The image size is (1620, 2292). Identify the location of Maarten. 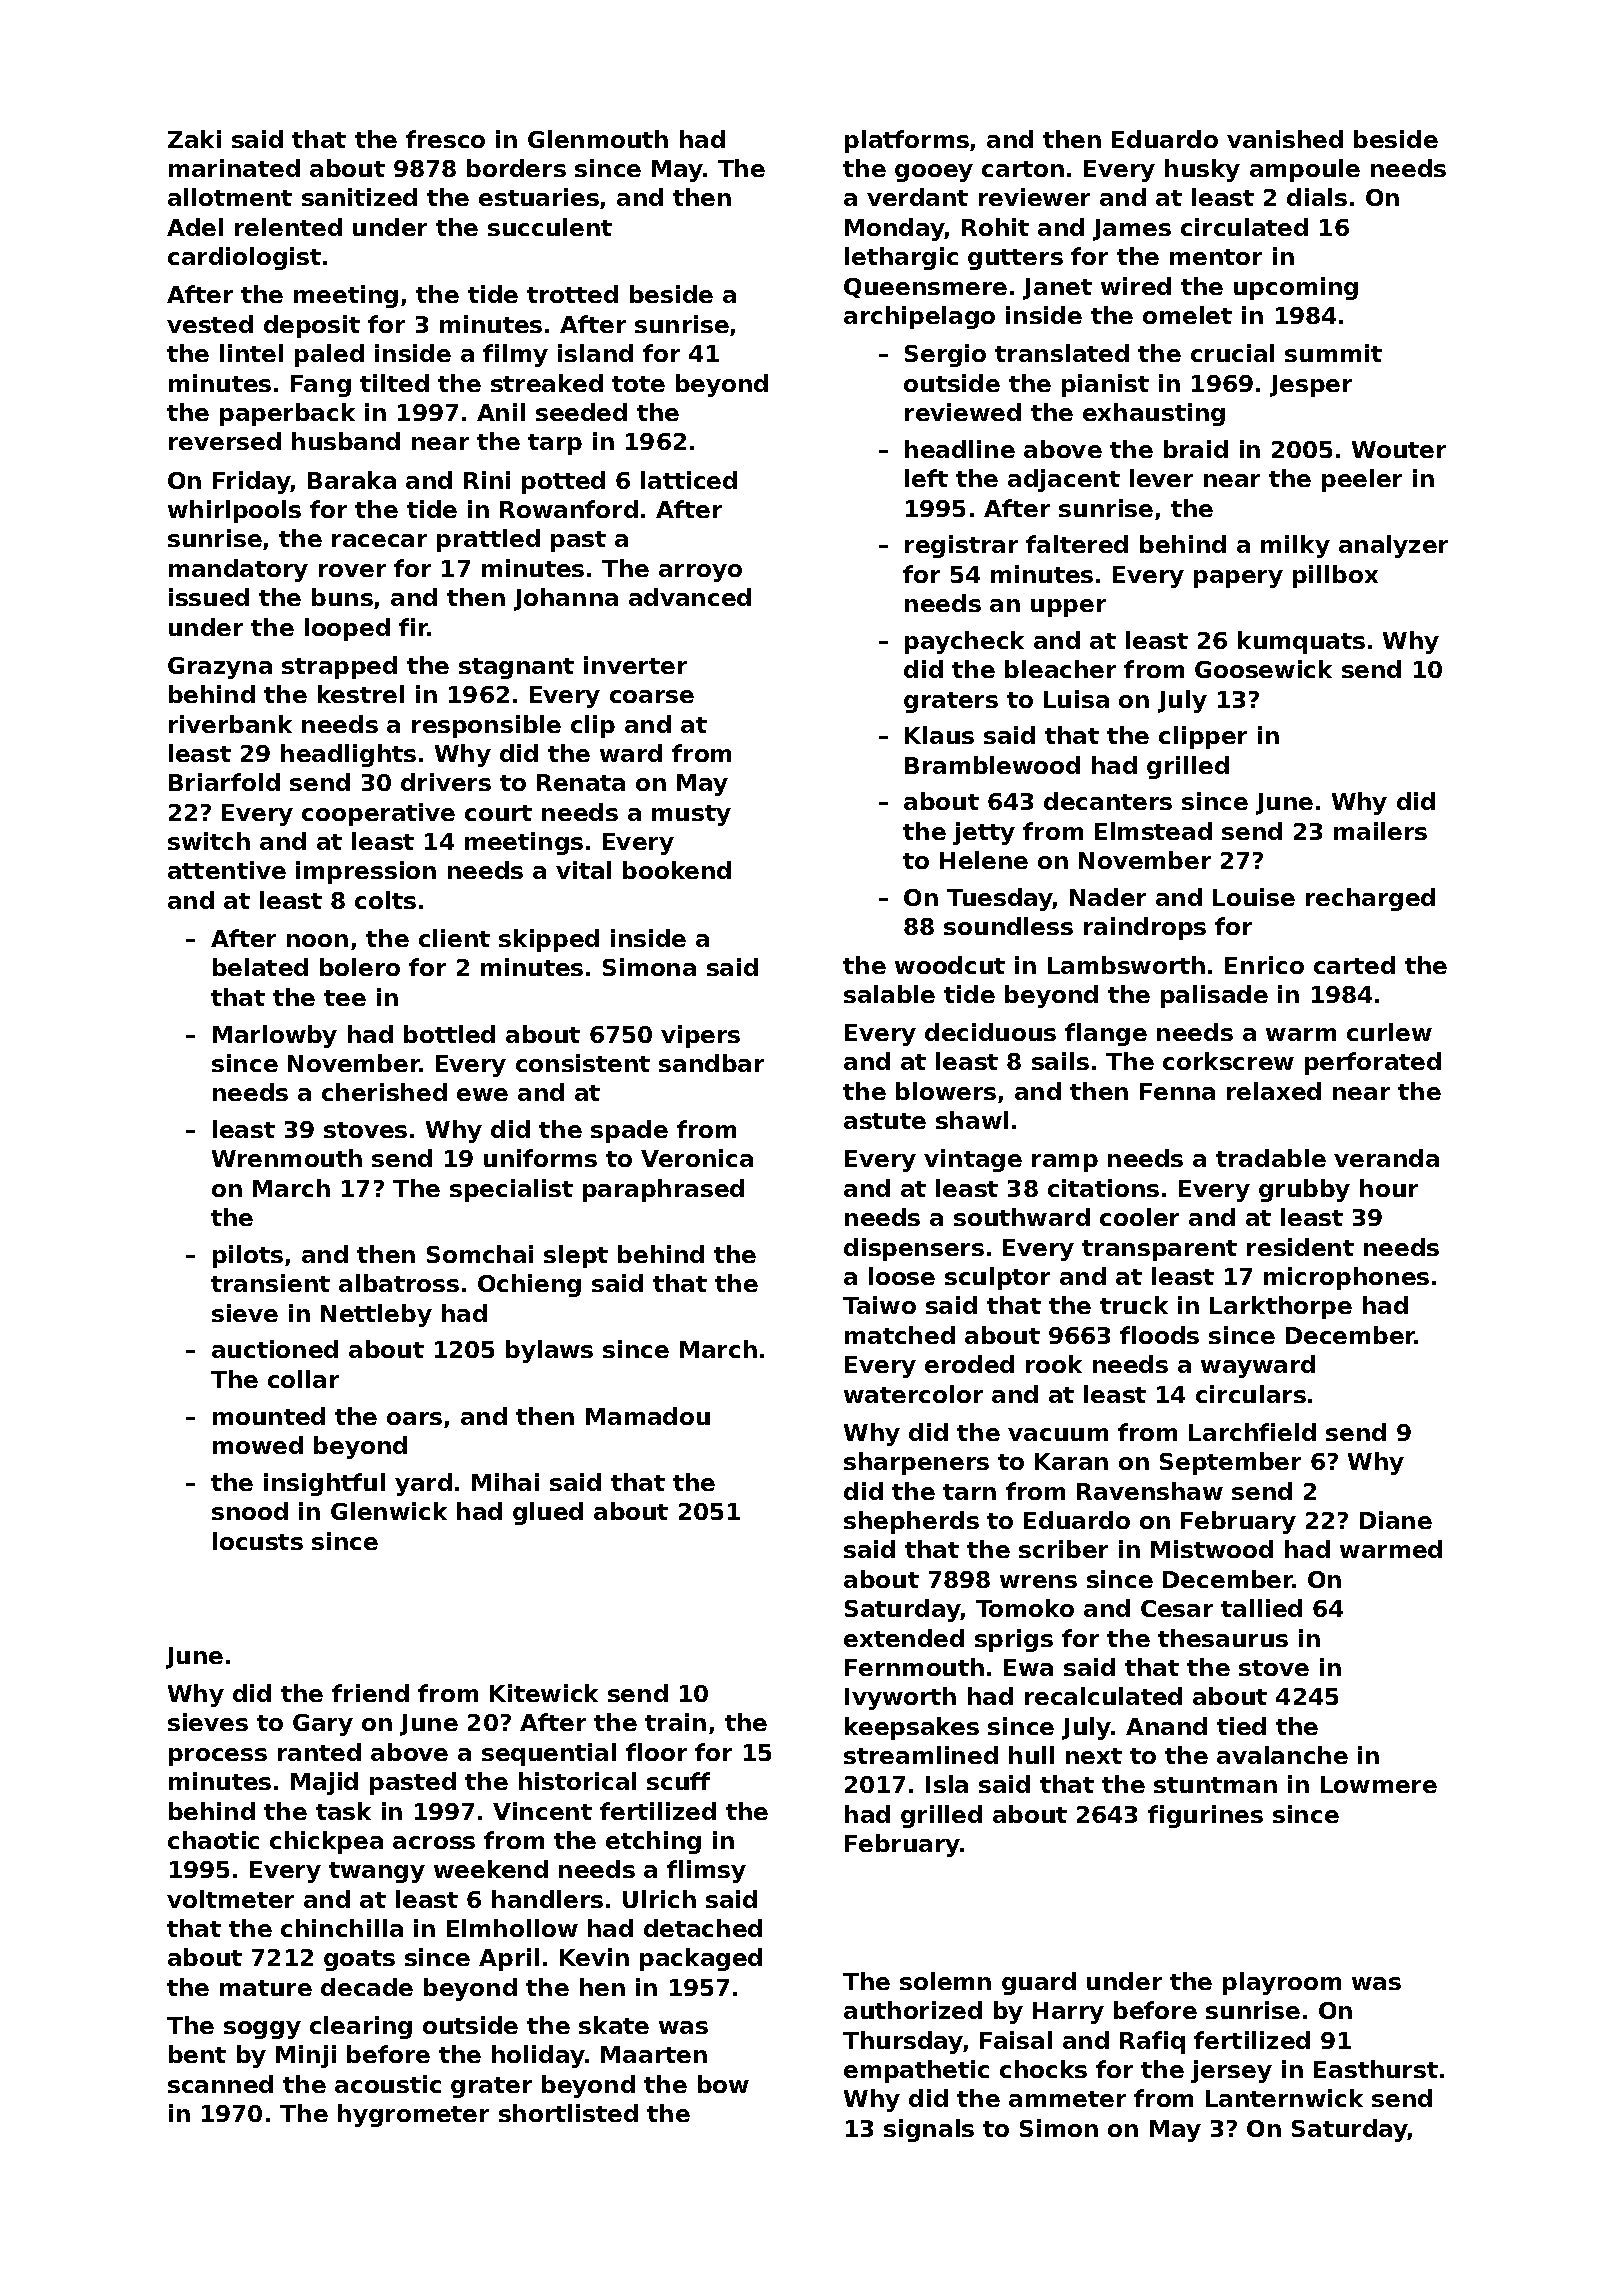
(654, 2054).
